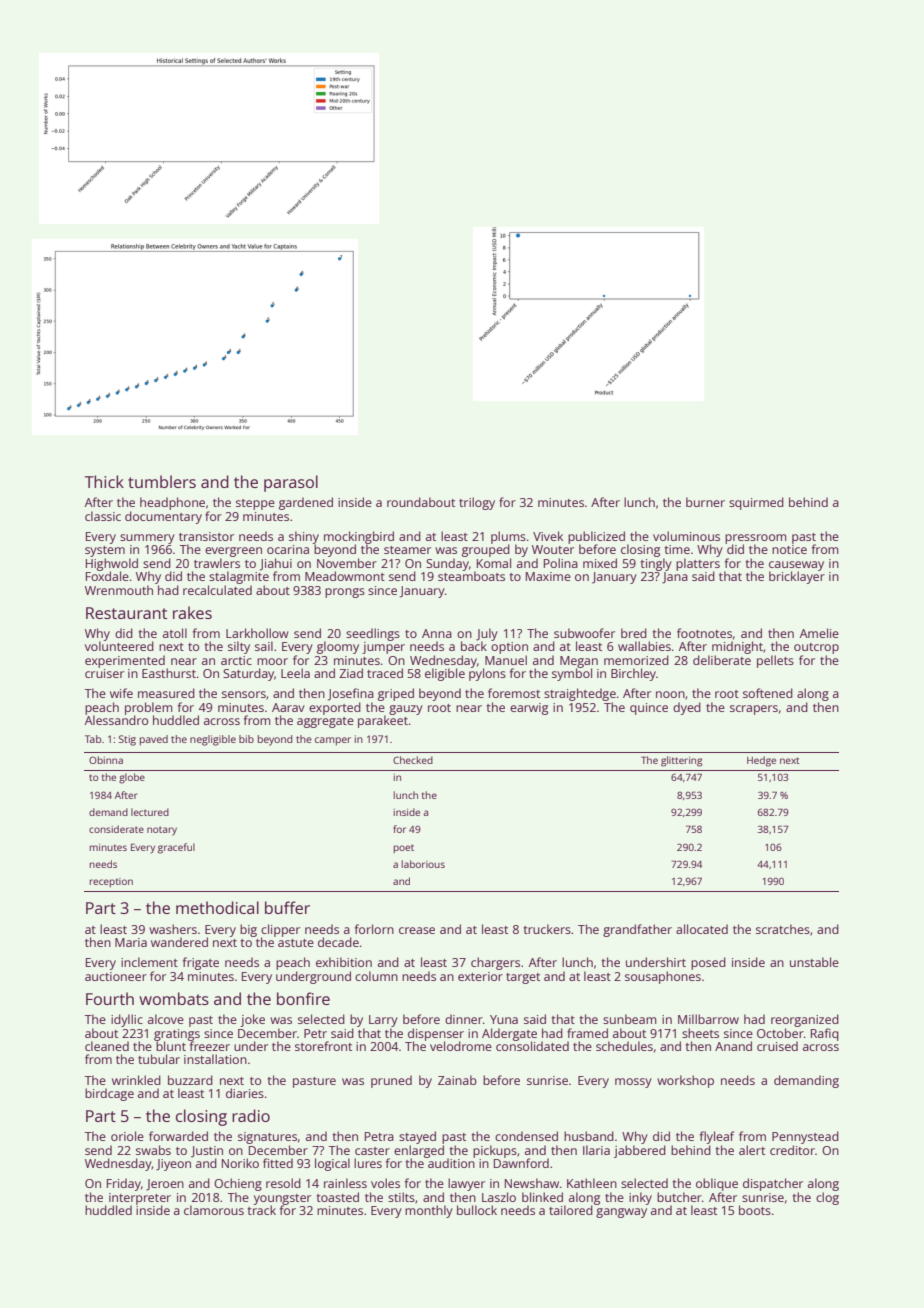 Image resolution: width=924 pixels, height=1308 pixels. Describe the element at coordinates (107, 576) in the screenshot. I see `Foxdale` at that location.
